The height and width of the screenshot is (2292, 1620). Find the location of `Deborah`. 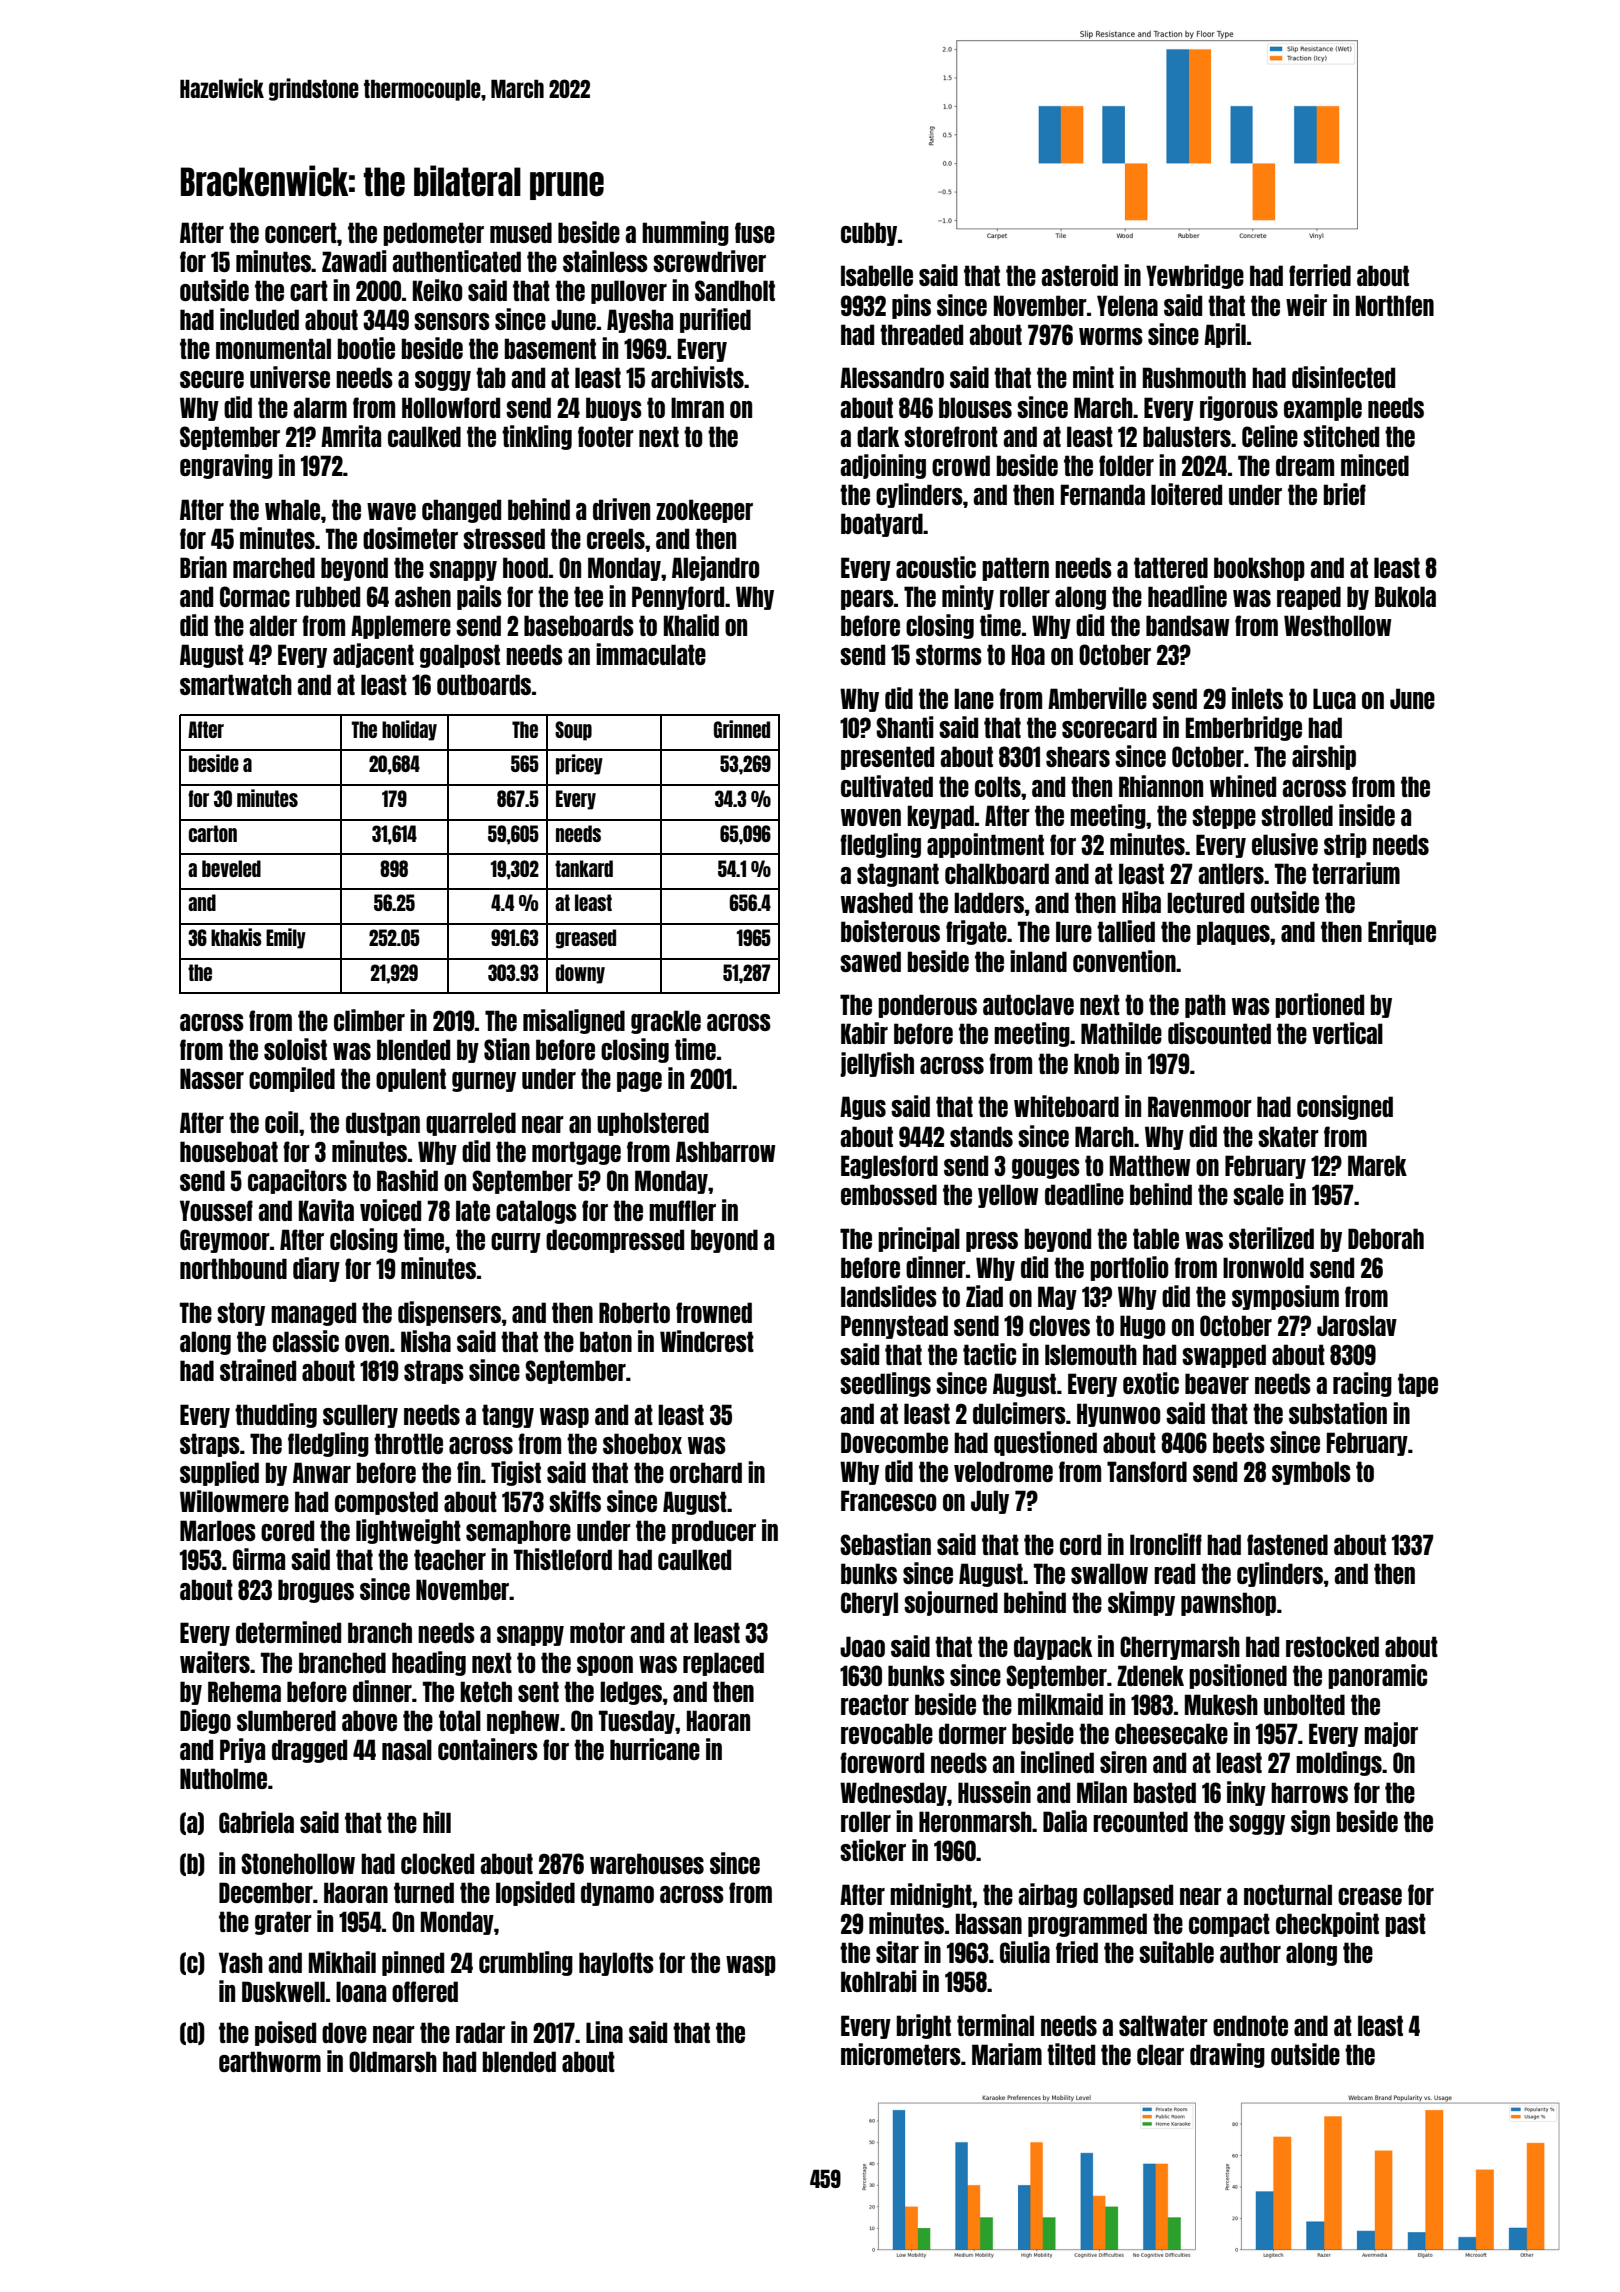

Deborah is located at coordinates (1386, 1238).
